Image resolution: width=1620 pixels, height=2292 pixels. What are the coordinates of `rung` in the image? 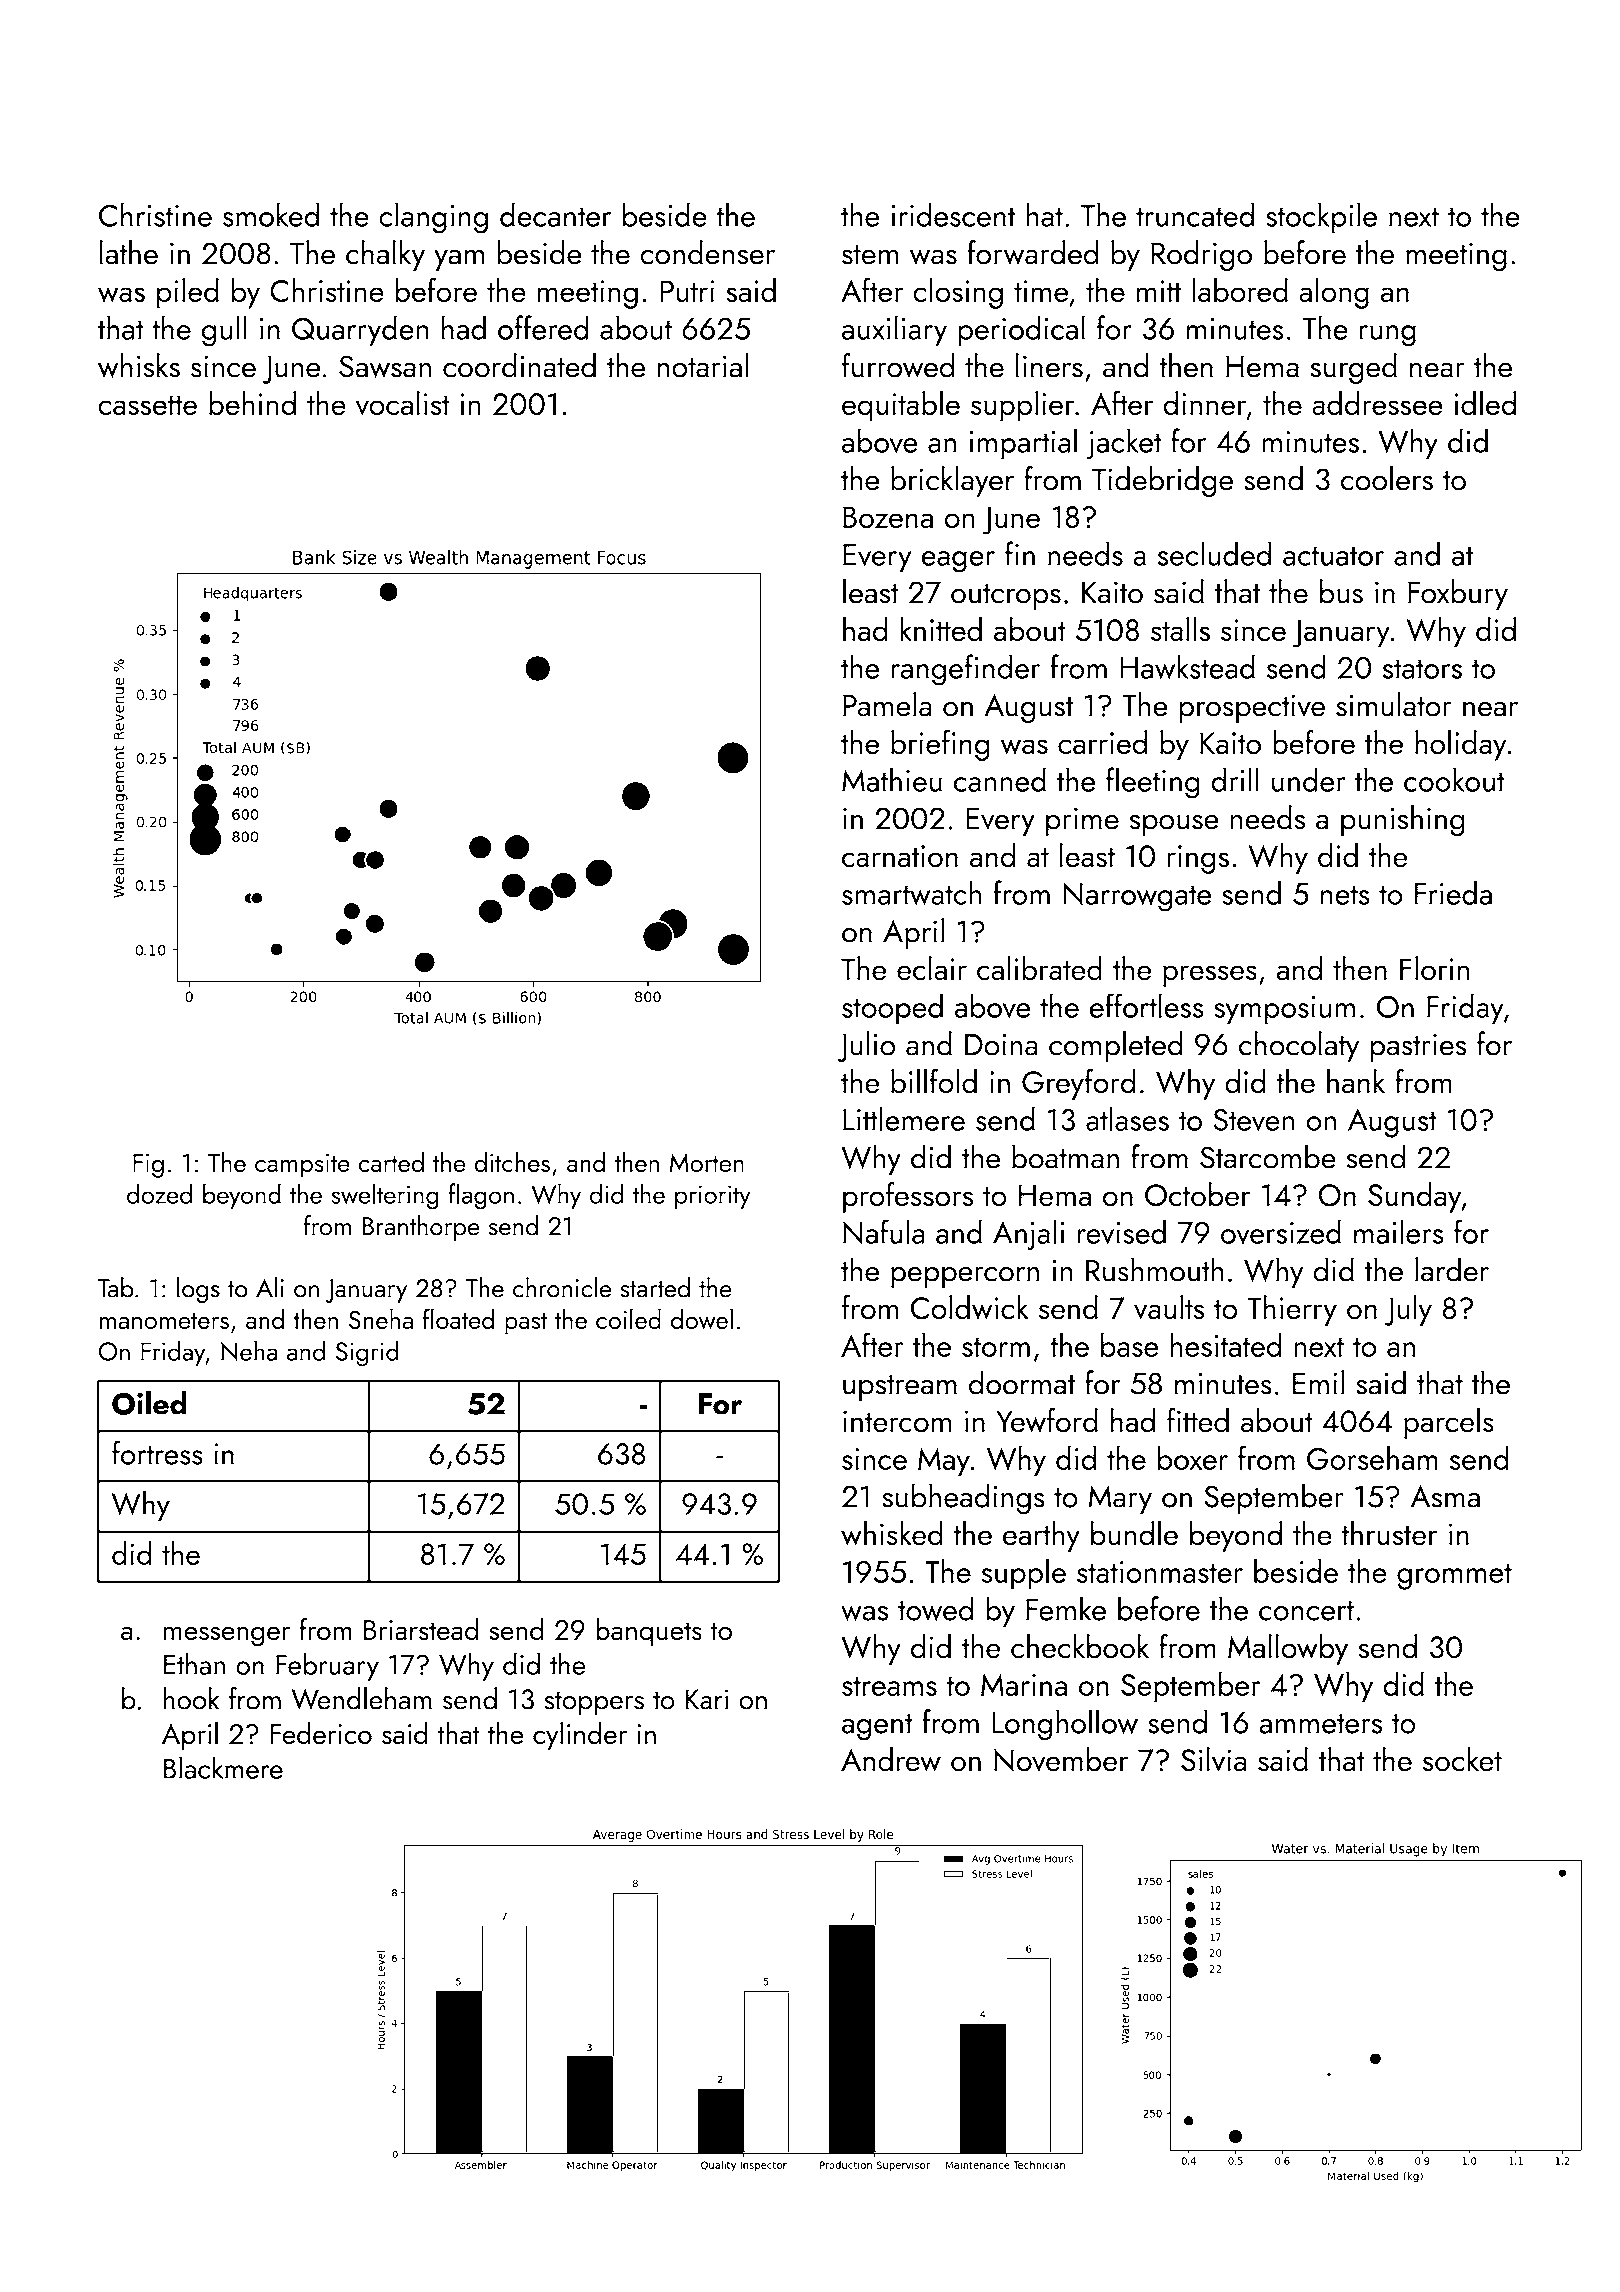 It's located at (1388, 336).
